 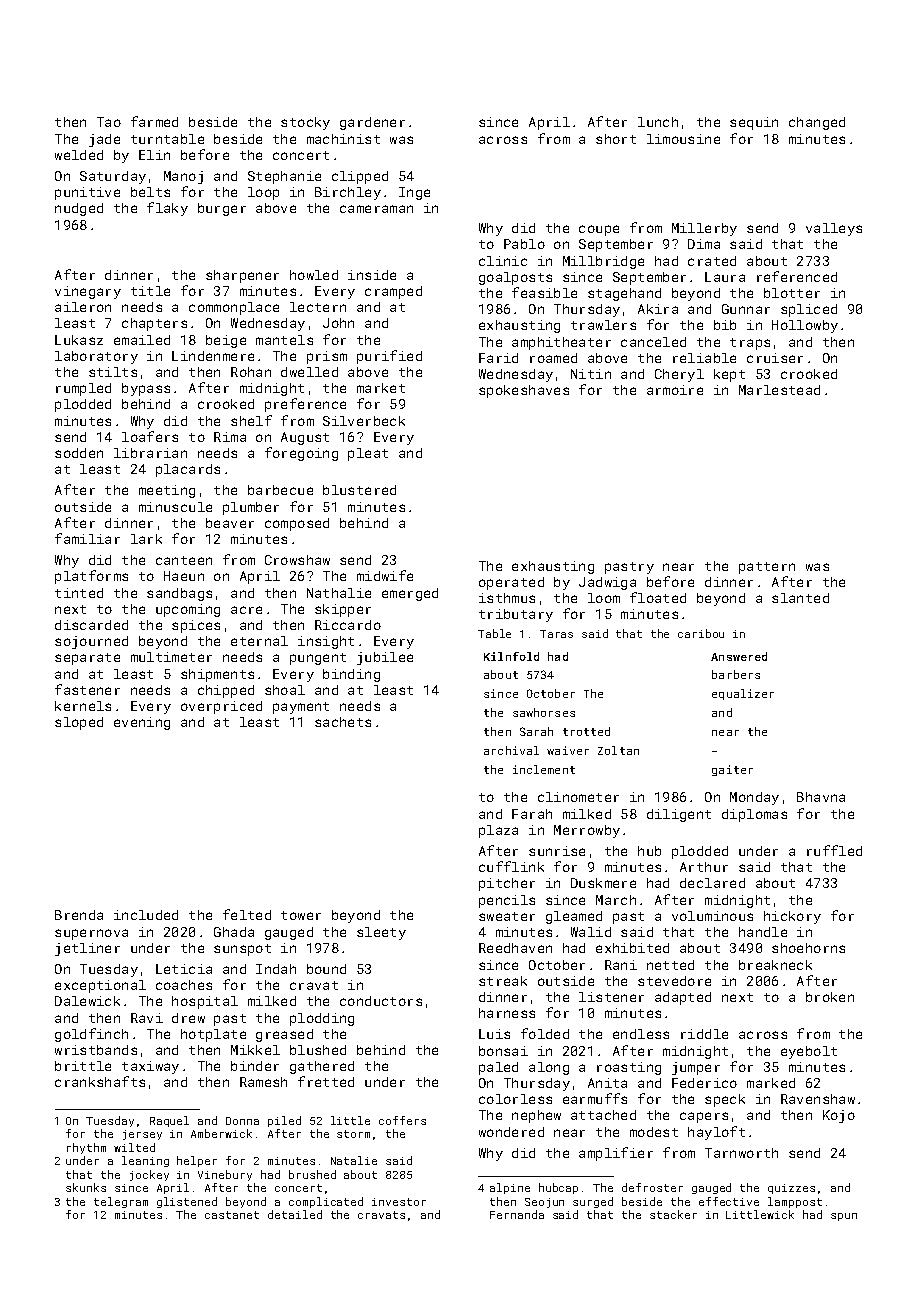 What do you see at coordinates (779, 390) in the screenshot?
I see `Marlestead` at bounding box center [779, 390].
